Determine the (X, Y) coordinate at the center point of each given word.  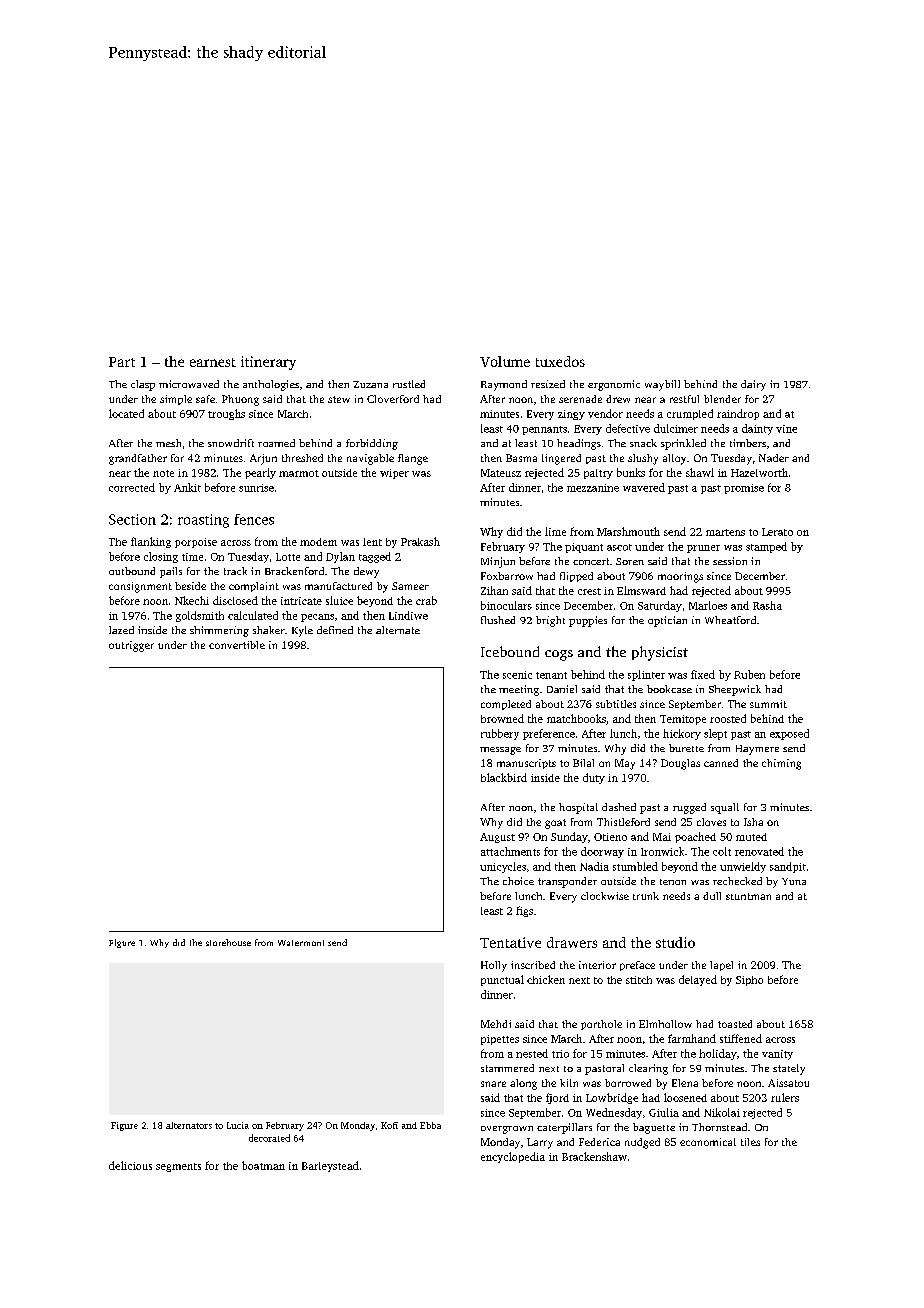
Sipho (749, 981)
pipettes (500, 1040)
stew (339, 399)
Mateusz (501, 473)
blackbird (504, 777)
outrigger (131, 646)
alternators (189, 1125)
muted (751, 837)
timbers (748, 443)
